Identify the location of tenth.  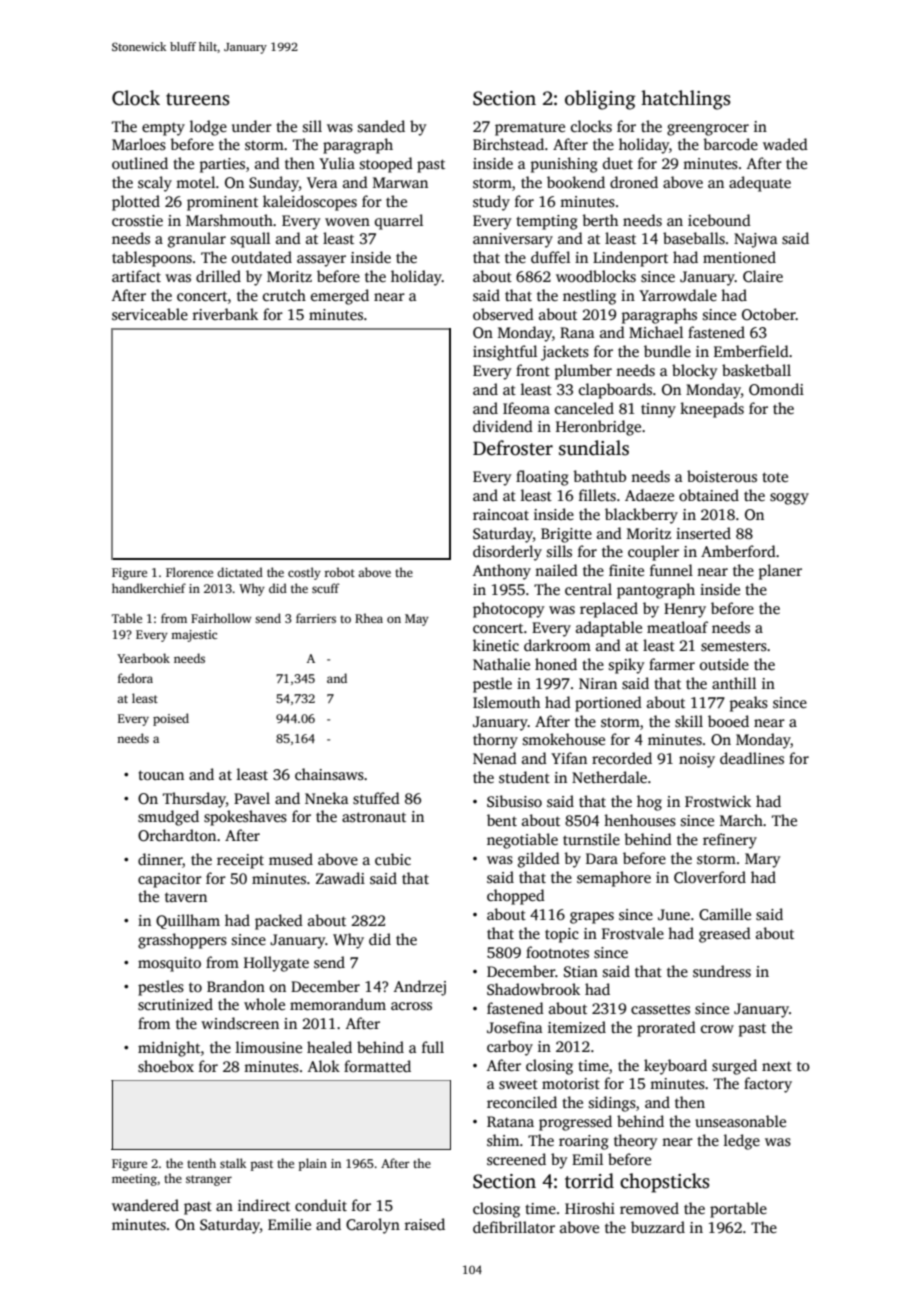
(201, 1163).
